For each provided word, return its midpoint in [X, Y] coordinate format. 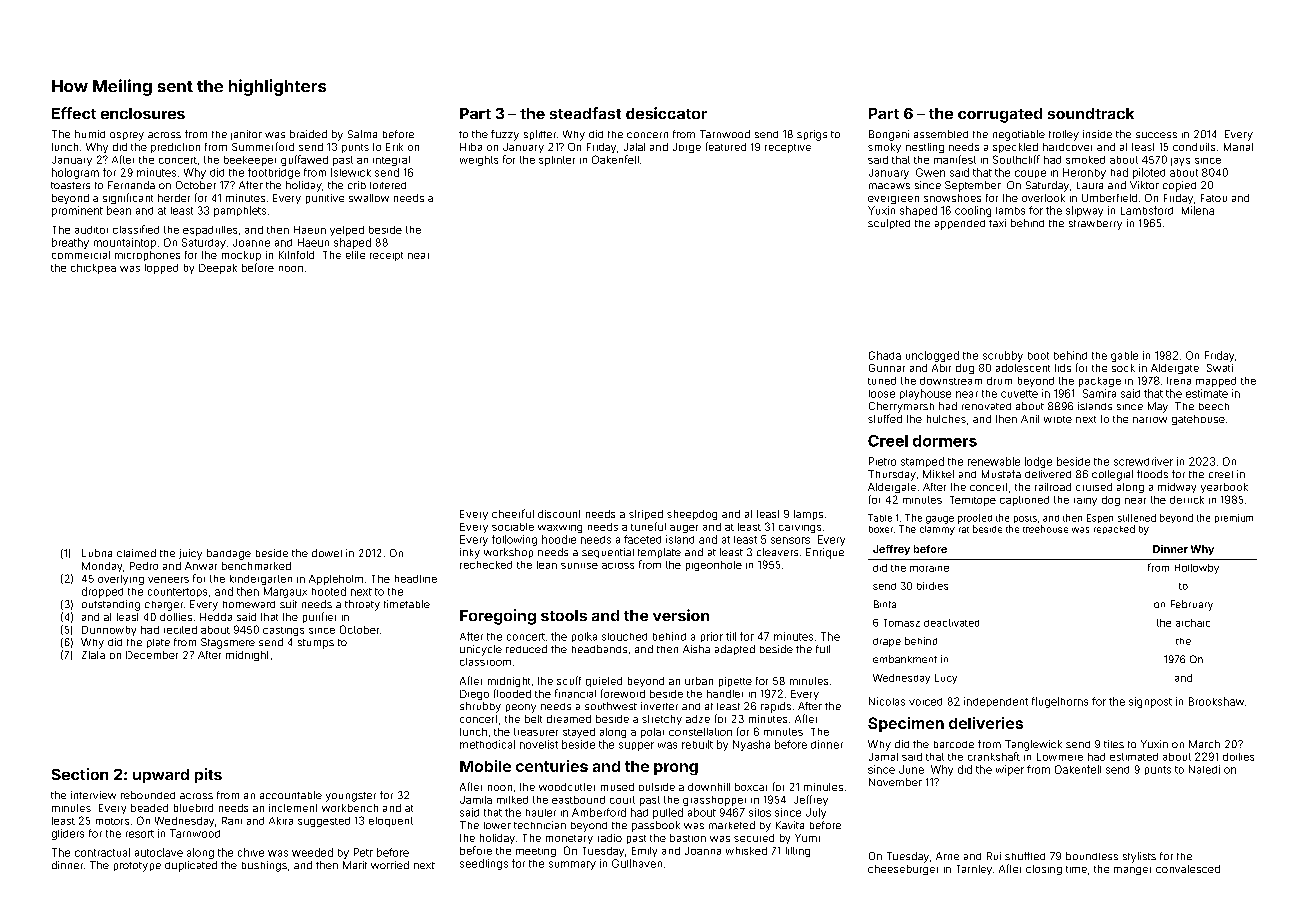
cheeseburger [903, 870]
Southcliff [1016, 159]
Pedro [144, 566]
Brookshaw [1216, 701]
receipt [386, 256]
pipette [735, 682]
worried [390, 865]
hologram [75, 173]
